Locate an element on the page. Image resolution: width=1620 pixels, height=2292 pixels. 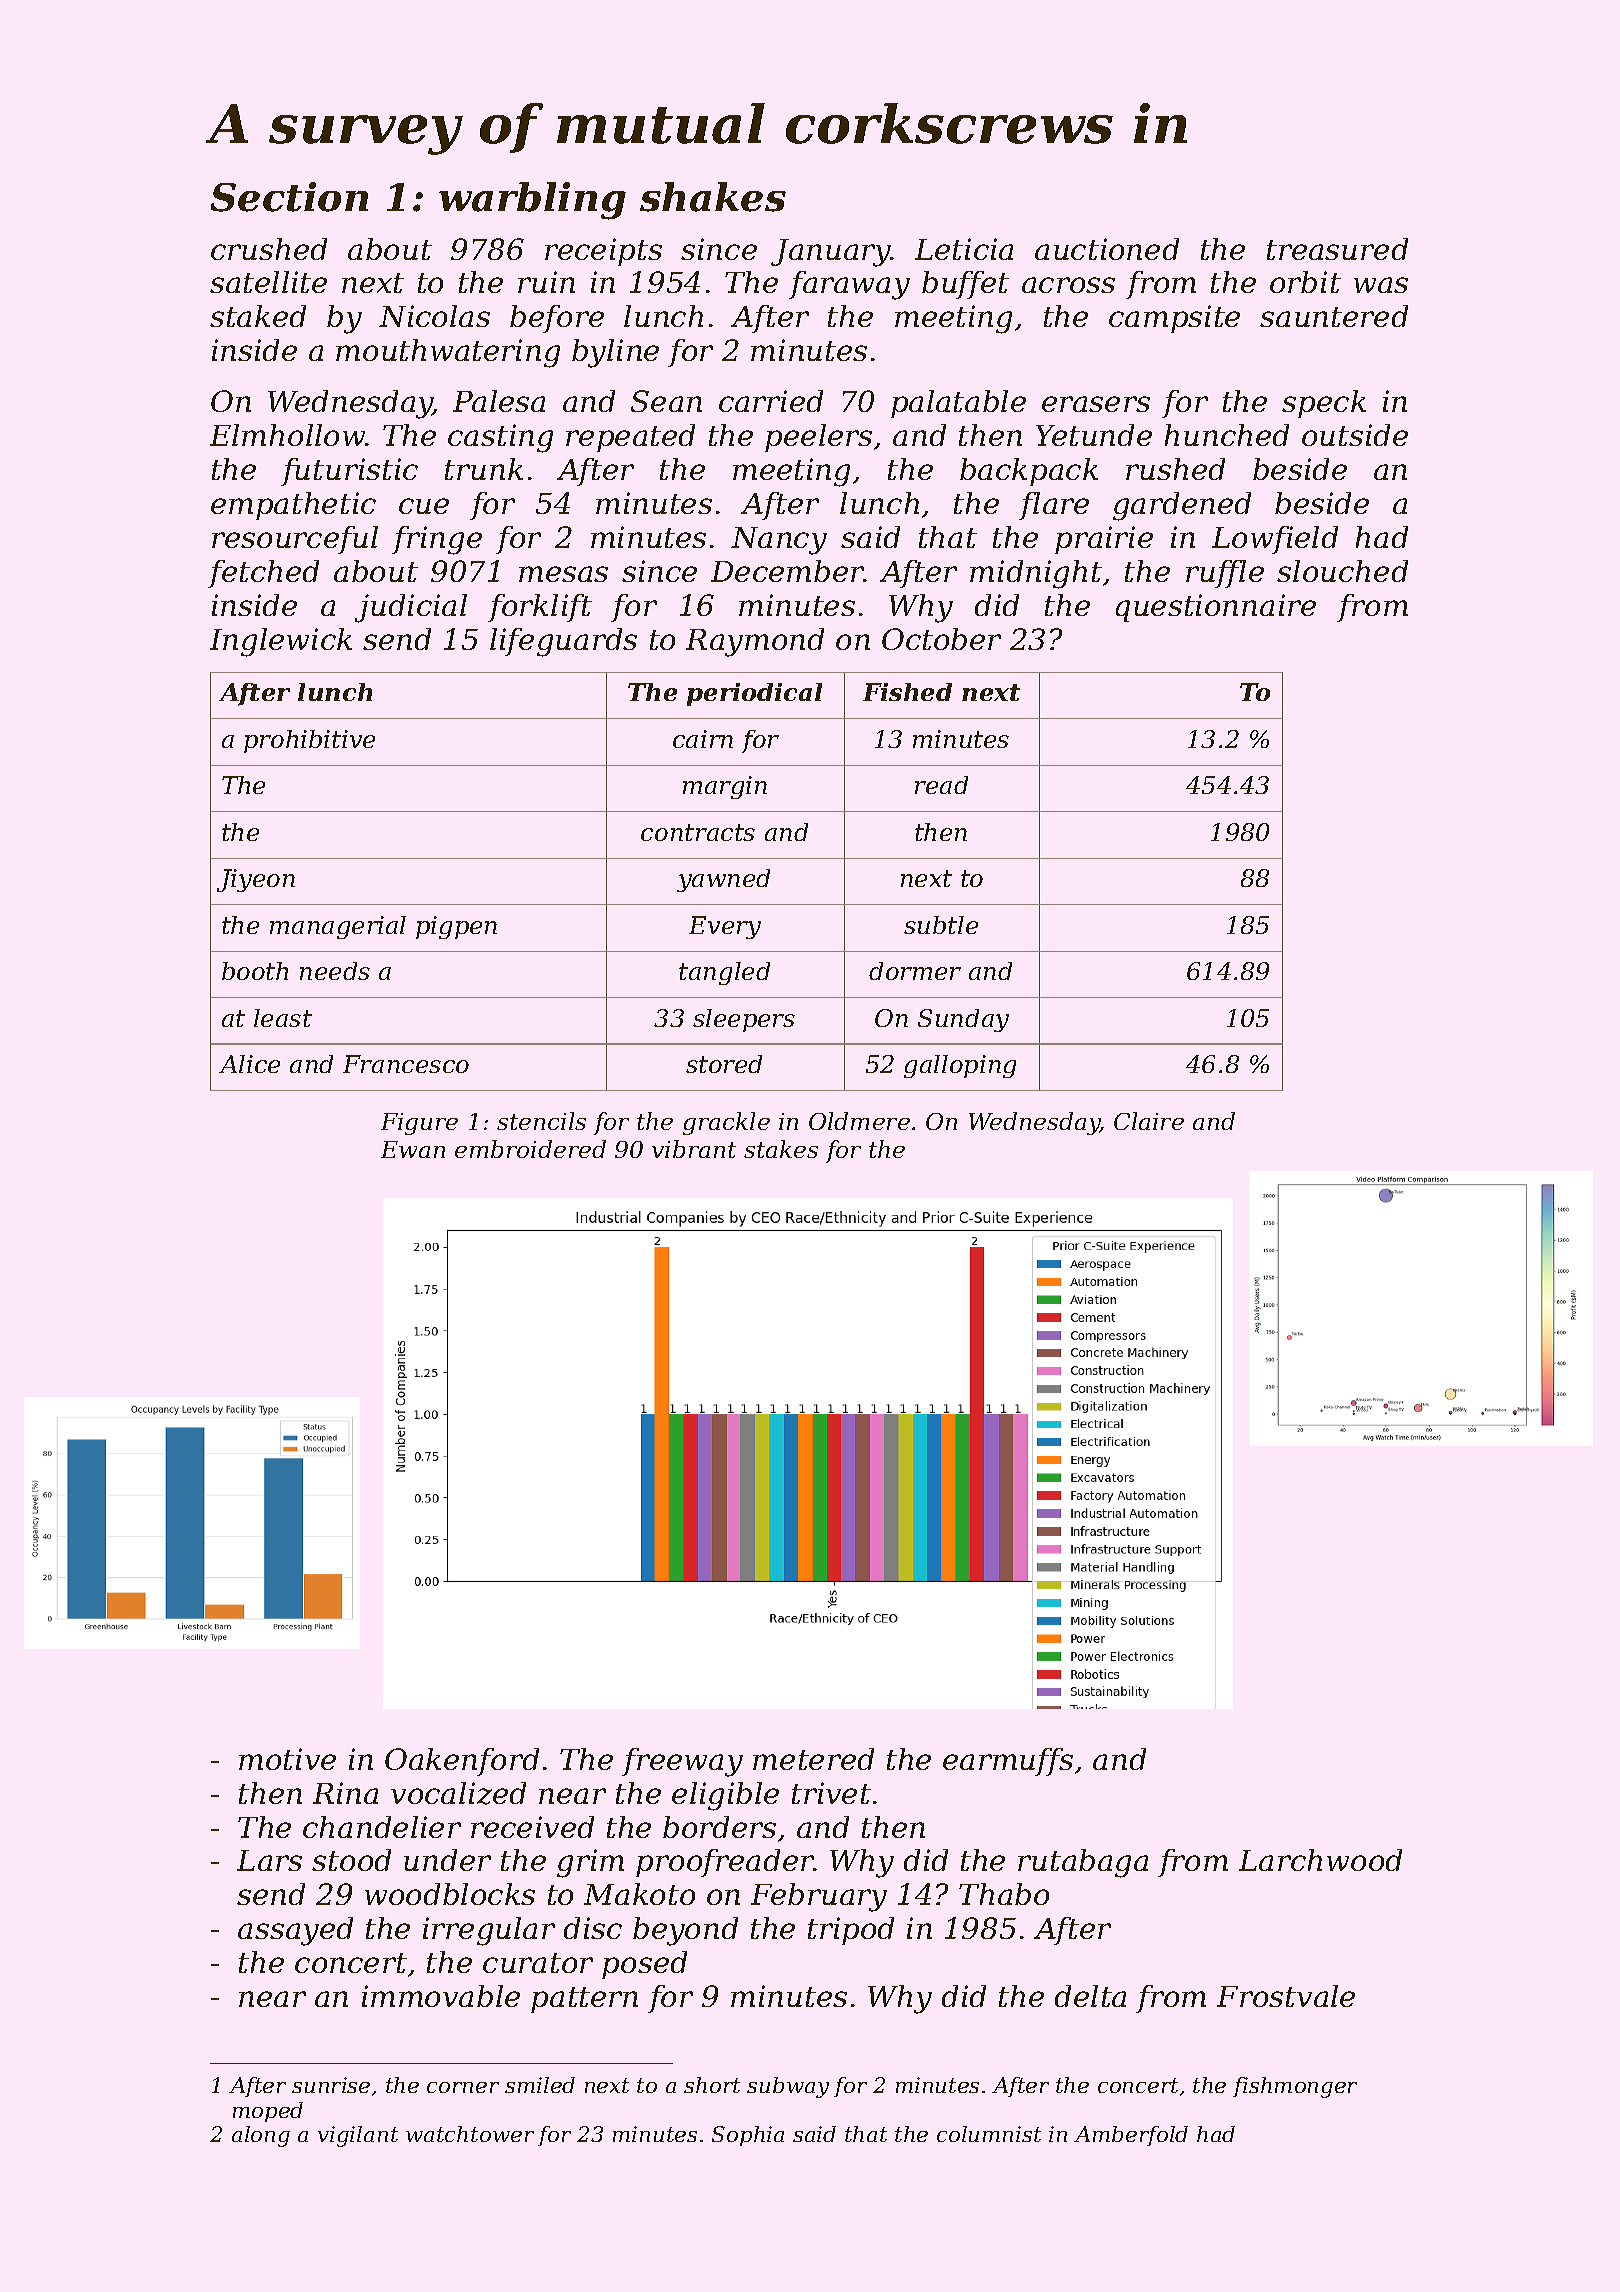
motive is located at coordinates (287, 1759).
